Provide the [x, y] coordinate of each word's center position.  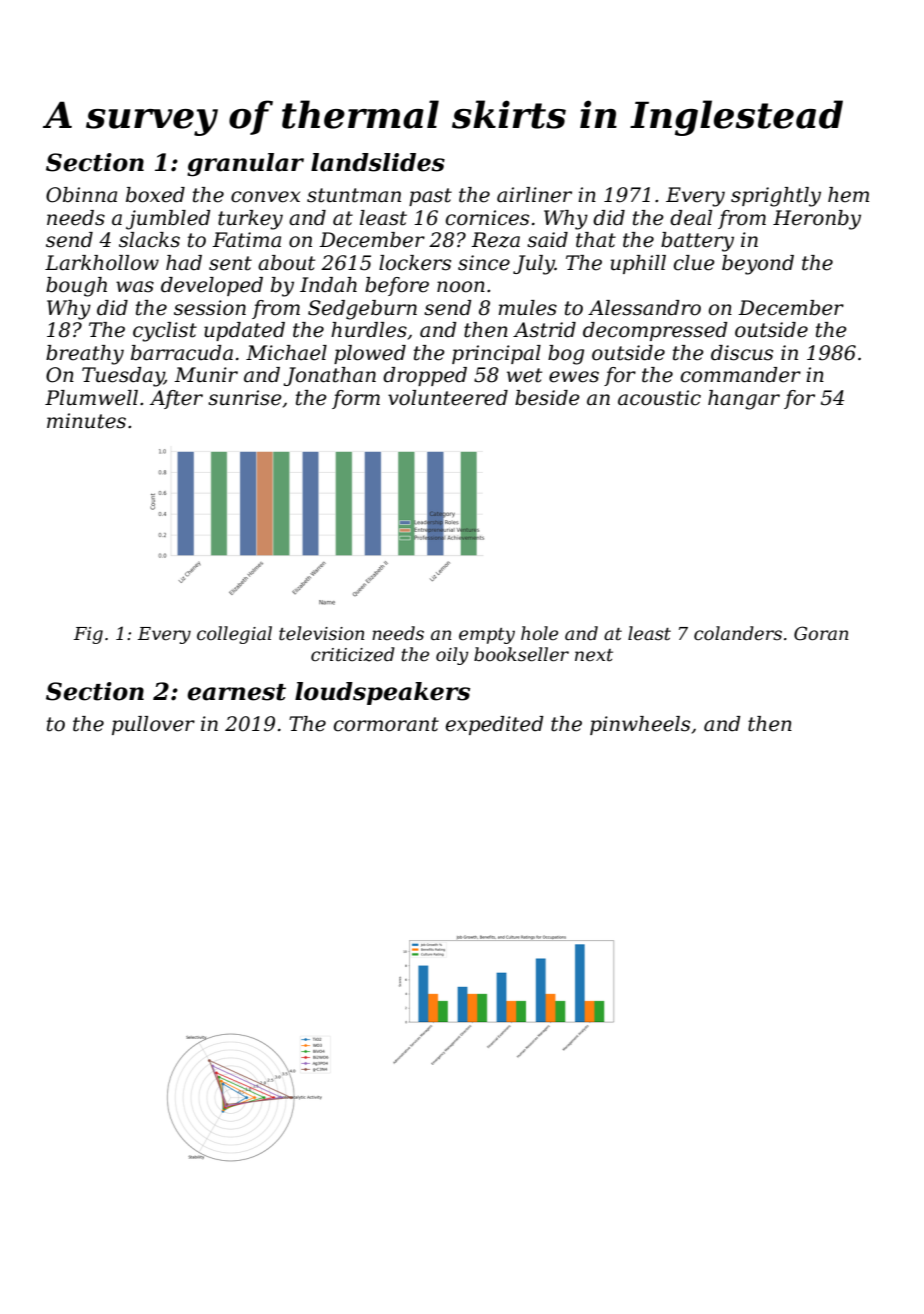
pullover [153, 725]
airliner [534, 195]
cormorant [386, 724]
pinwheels [640, 725]
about [286, 263]
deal [691, 218]
